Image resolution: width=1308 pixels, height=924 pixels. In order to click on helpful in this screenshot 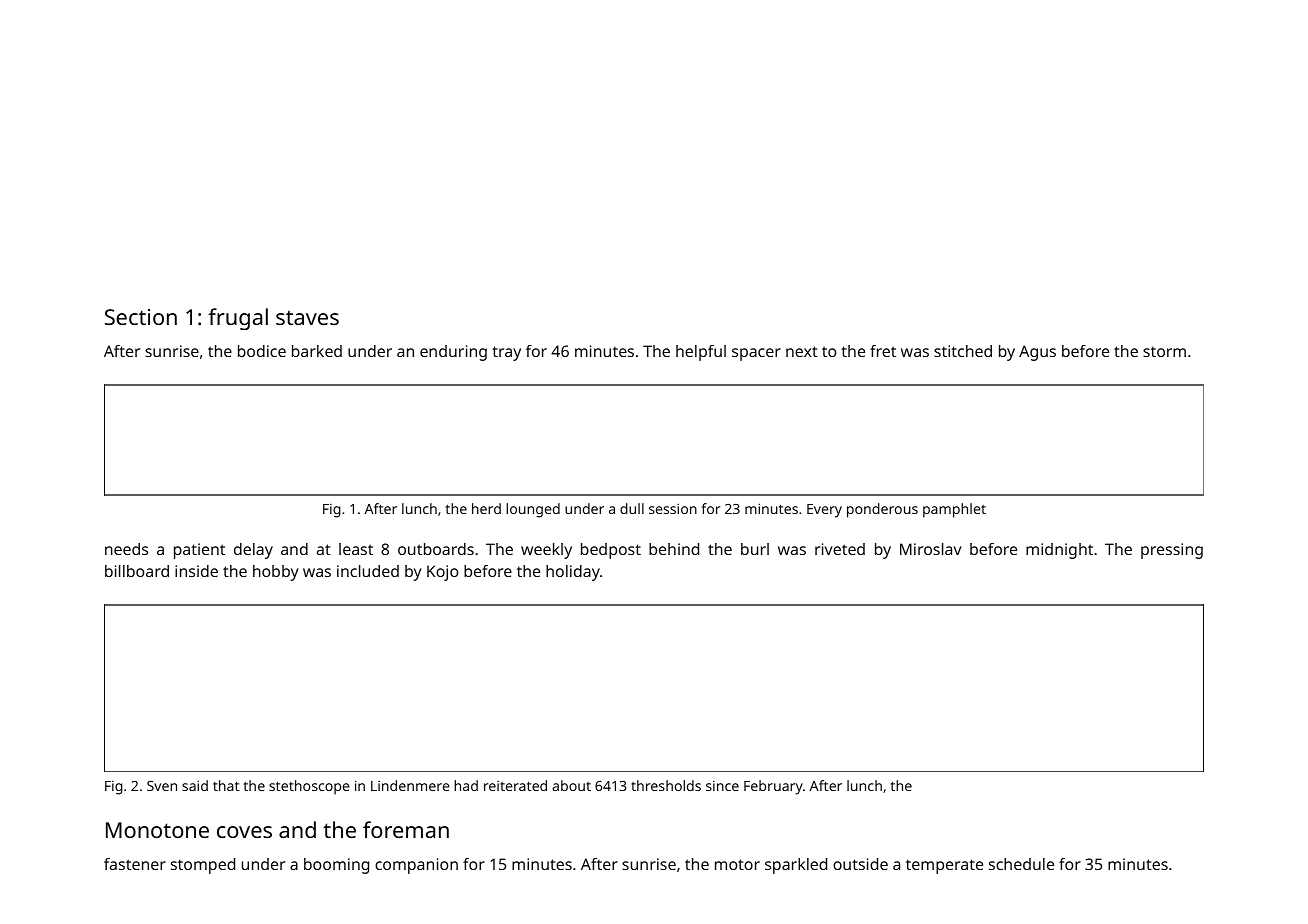, I will do `click(701, 353)`.
